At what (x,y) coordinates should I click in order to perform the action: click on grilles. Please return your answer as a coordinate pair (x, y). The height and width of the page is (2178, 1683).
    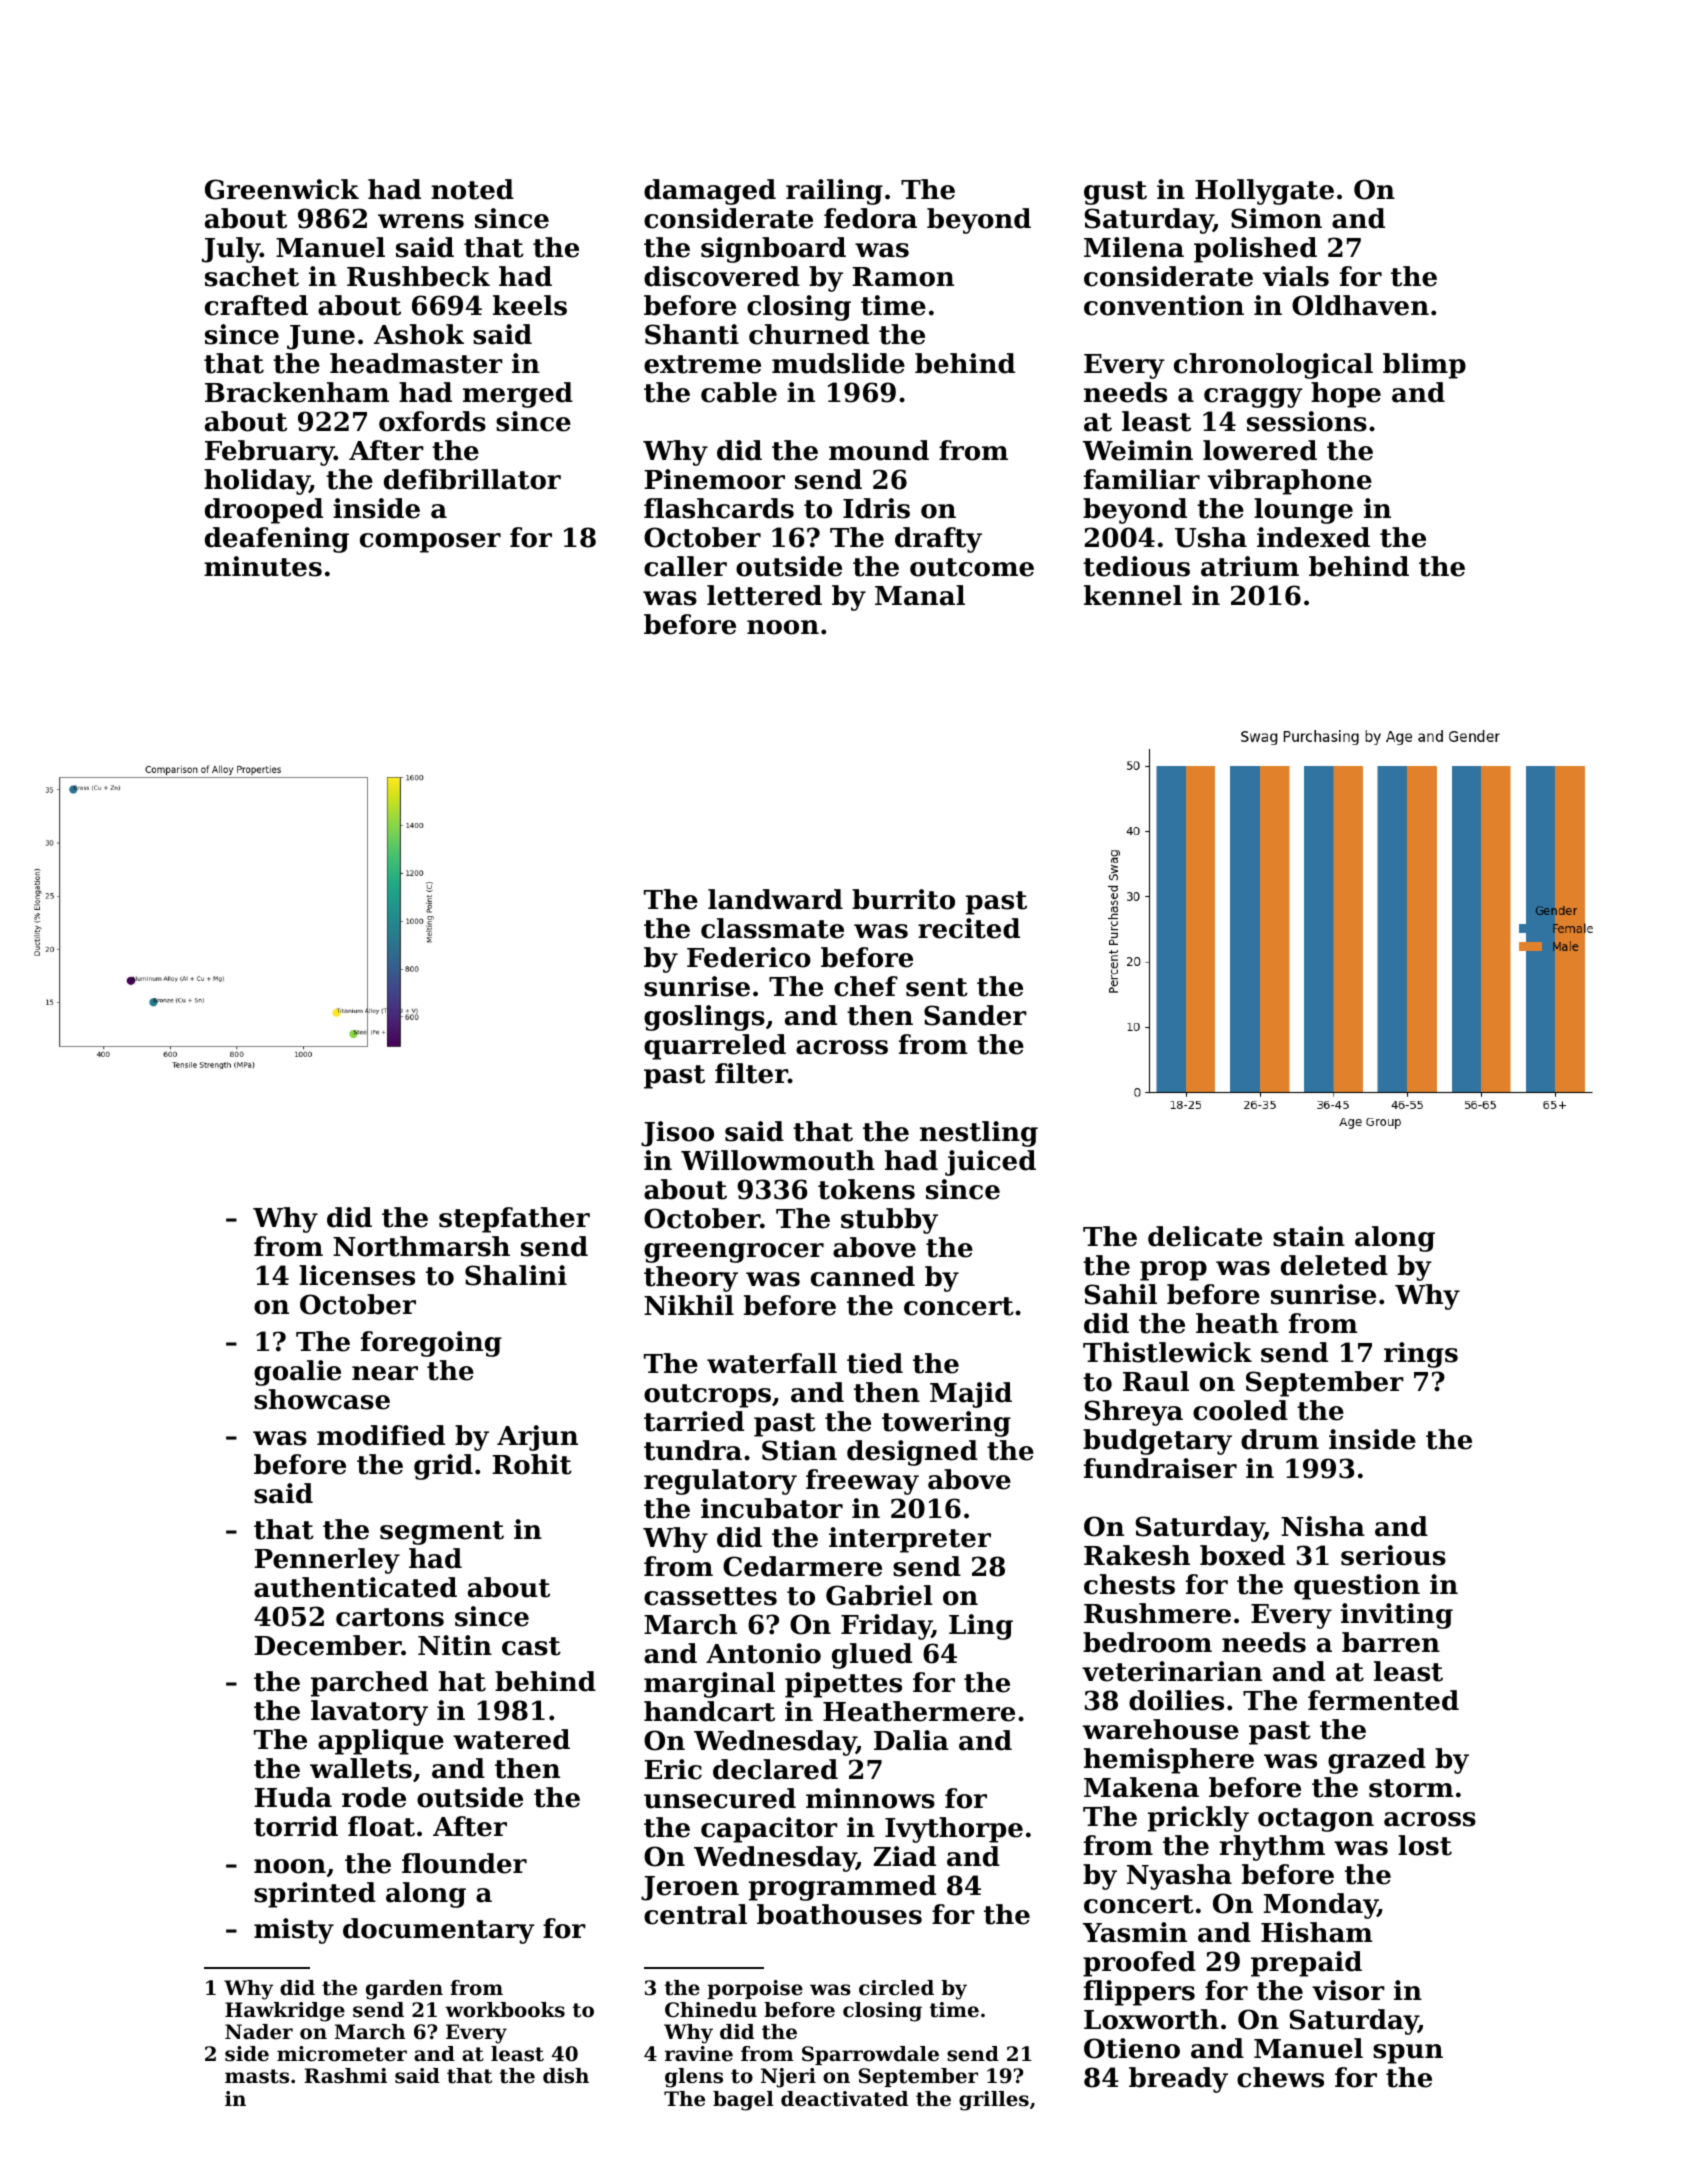
    Looking at the image, I should click on (994, 2101).
